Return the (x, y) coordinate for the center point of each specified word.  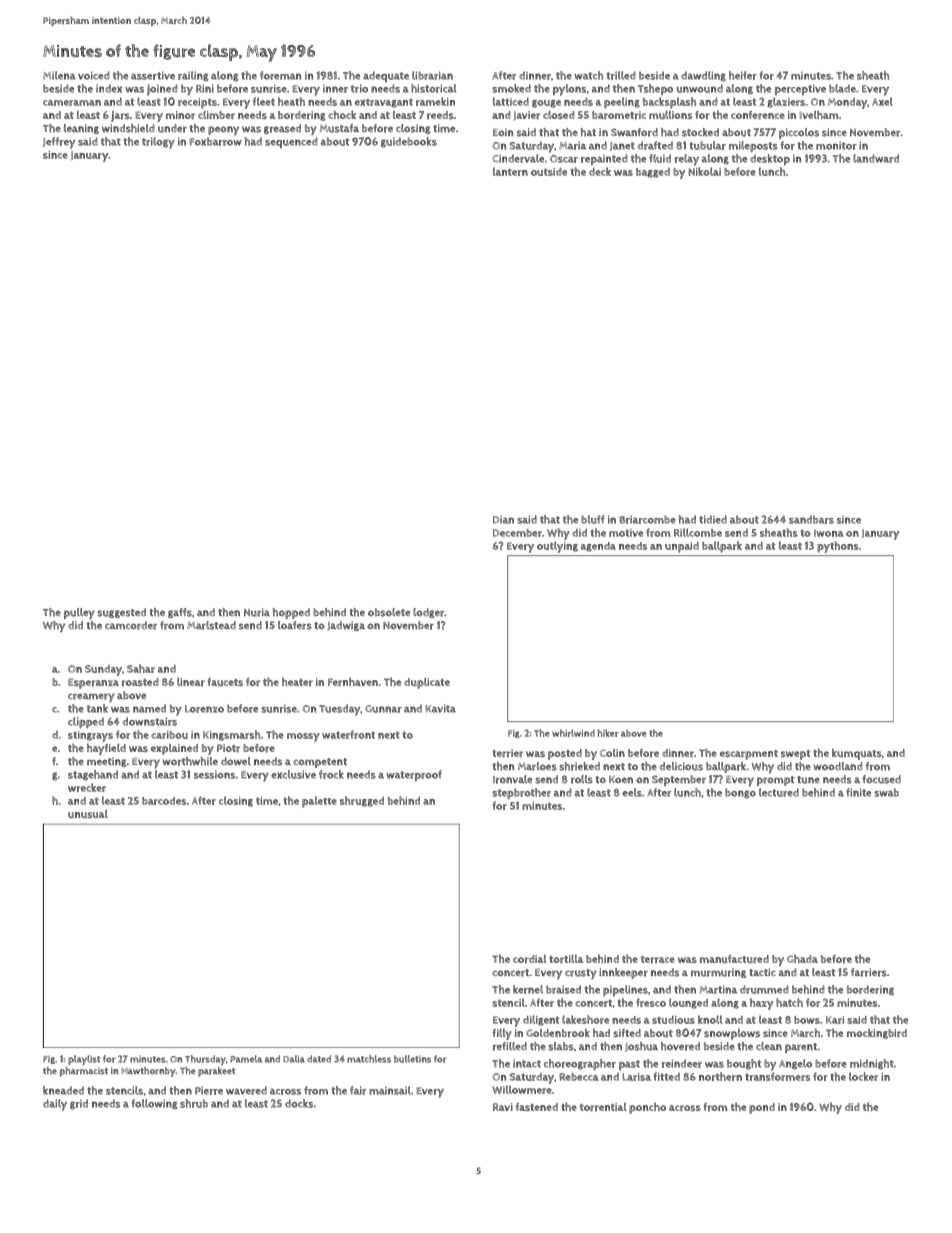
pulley (79, 614)
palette (319, 802)
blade (842, 88)
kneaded (63, 1090)
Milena (59, 75)
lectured (779, 792)
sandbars (811, 519)
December (517, 533)
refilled (510, 1046)
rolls (582, 779)
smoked (511, 88)
